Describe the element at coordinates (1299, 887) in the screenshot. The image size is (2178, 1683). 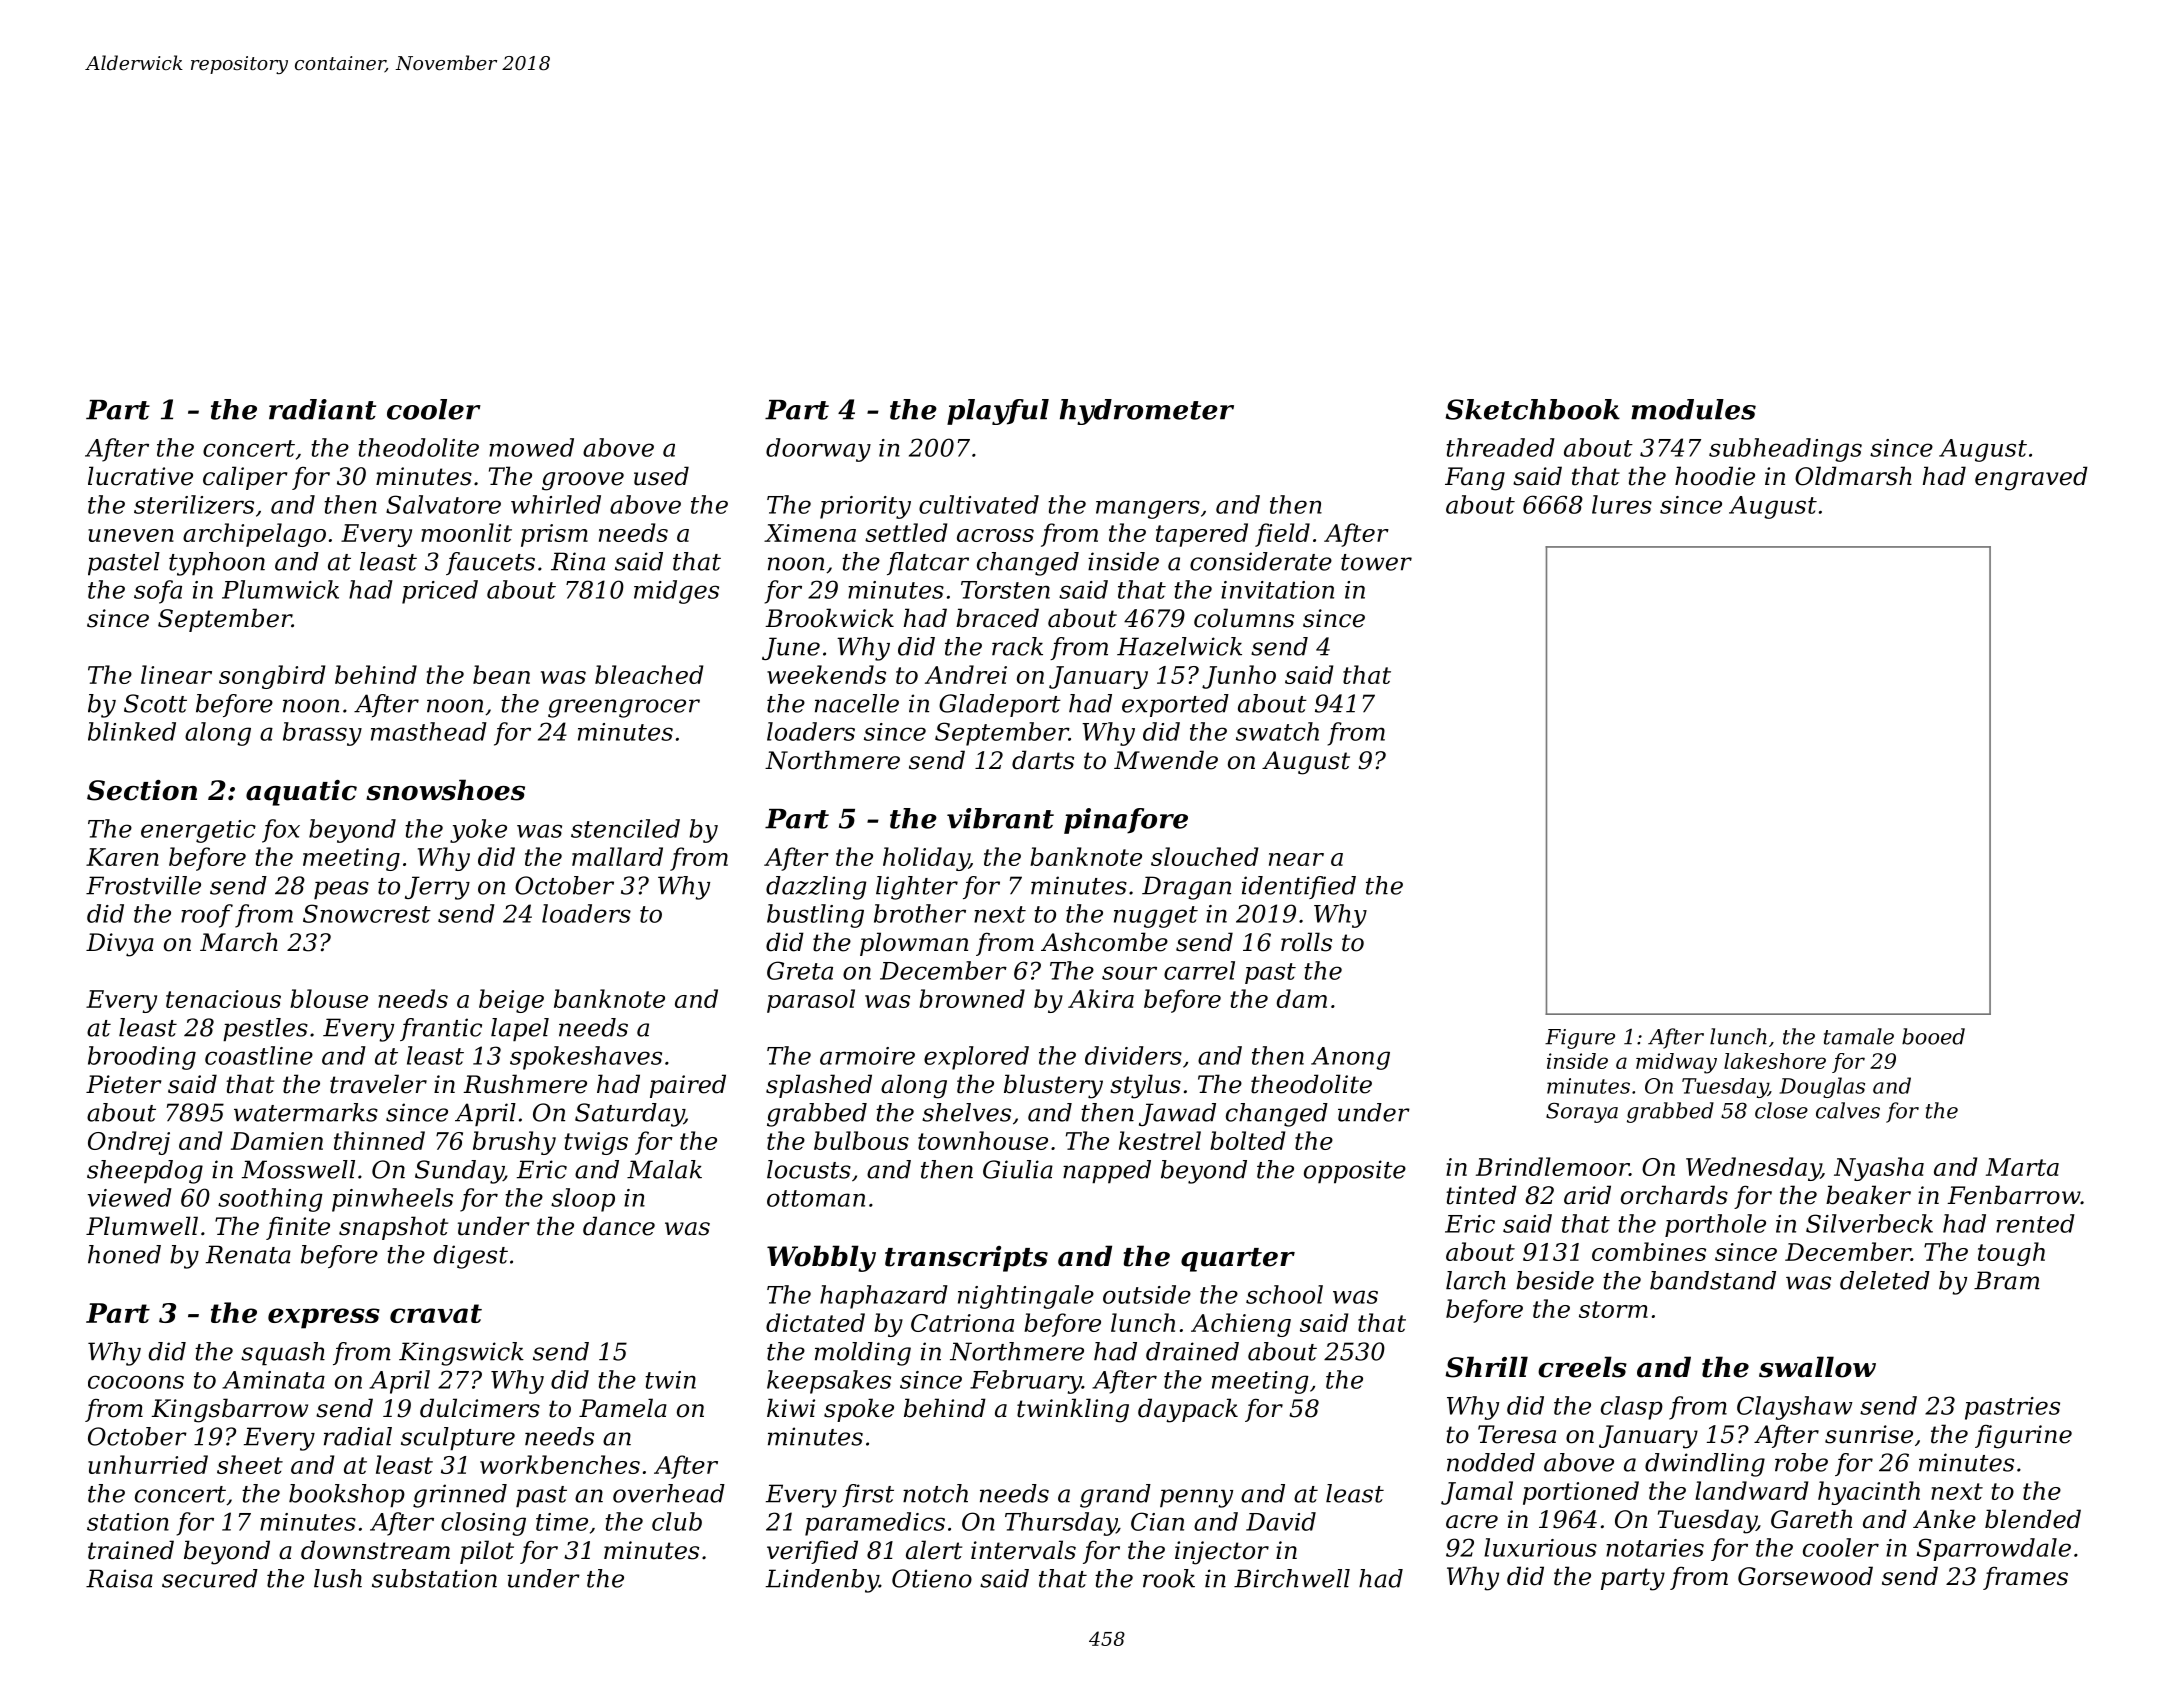
I see `identified` at that location.
